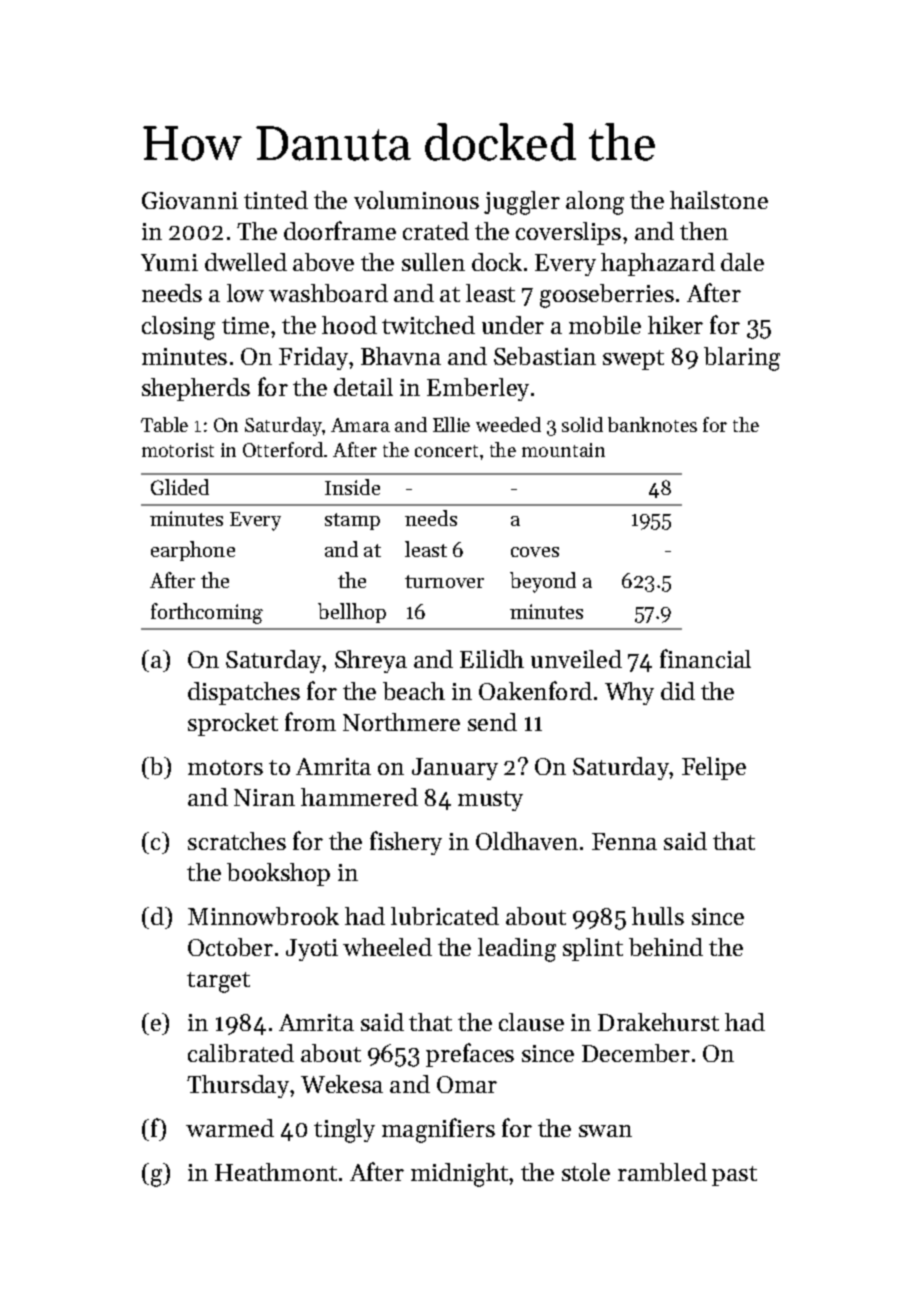 This page has height=1311, width=924. What do you see at coordinates (436, 231) in the page?
I see `crated` at bounding box center [436, 231].
